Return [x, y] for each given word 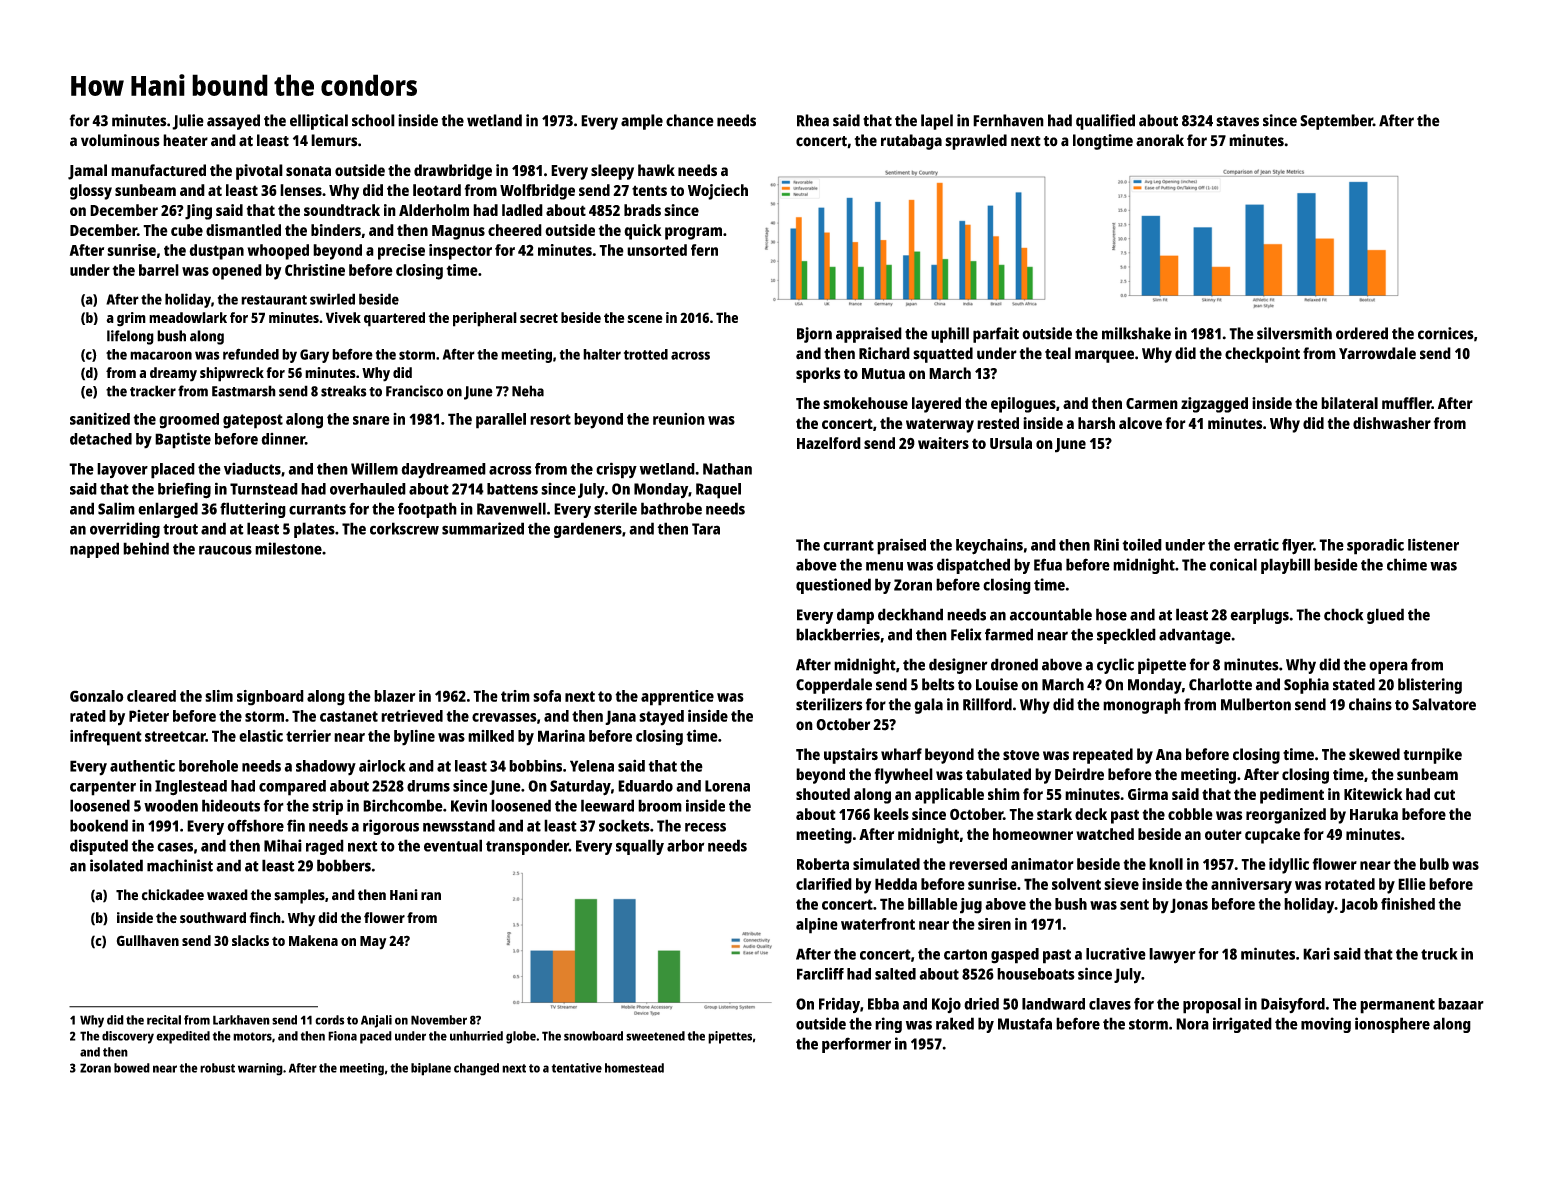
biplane [431, 1069]
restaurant [274, 300]
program [693, 233]
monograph [1142, 706]
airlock [382, 766]
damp [855, 616]
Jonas [1189, 905]
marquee [1104, 356]
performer [856, 1045]
